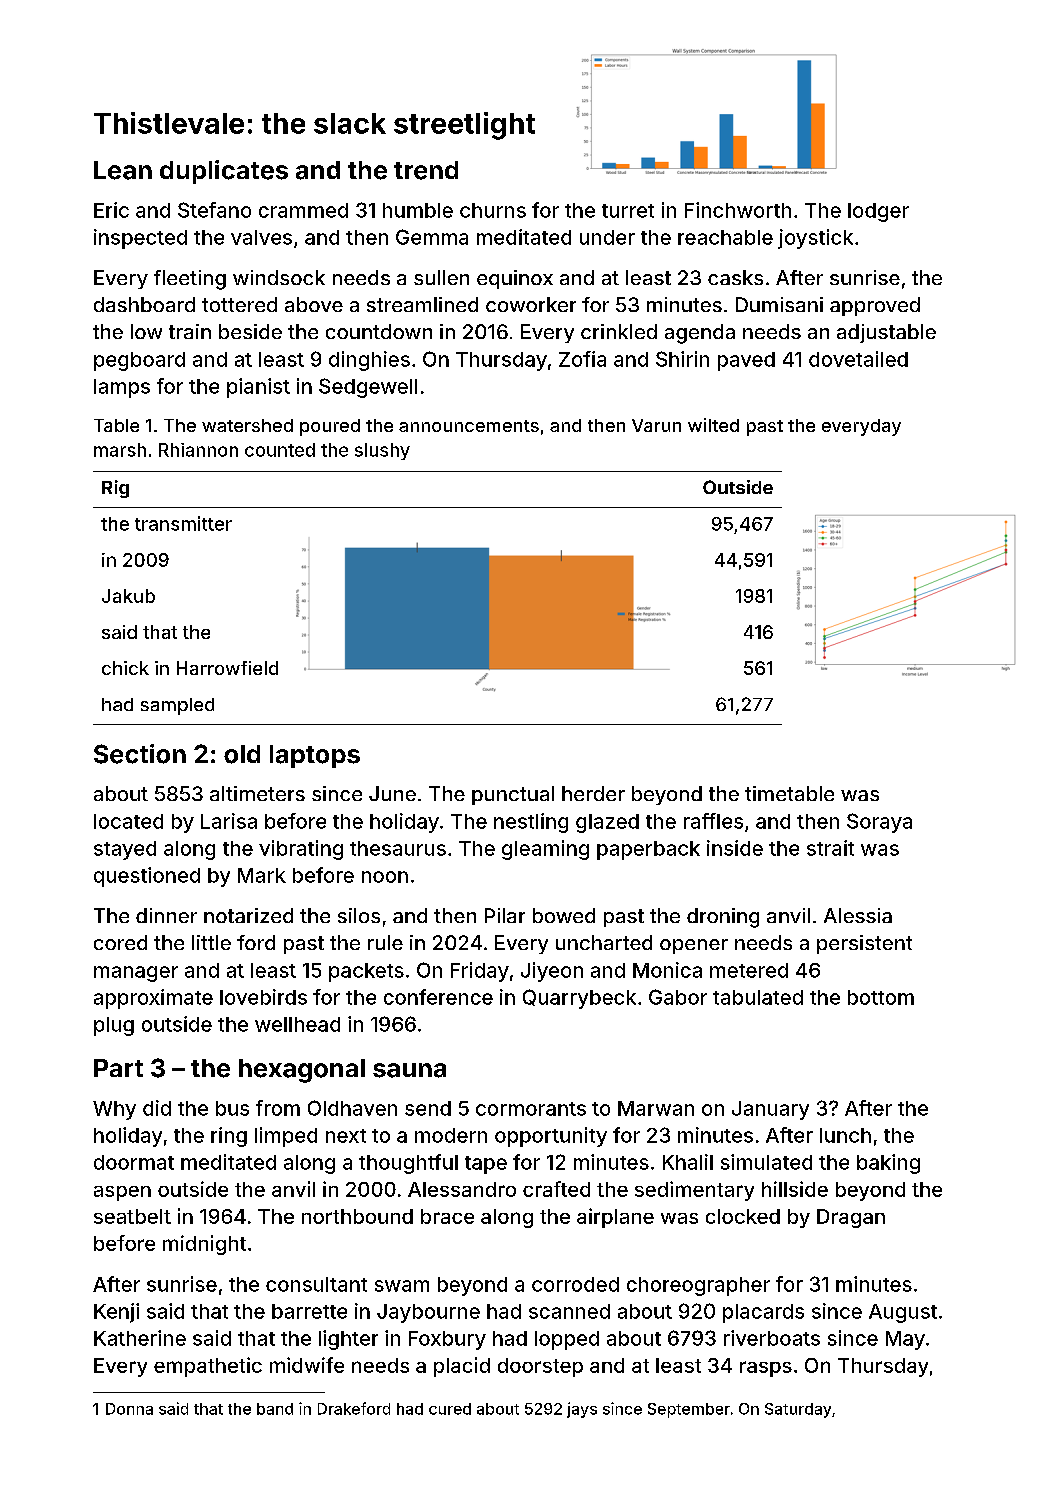 The image size is (1037, 1502). What do you see at coordinates (136, 974) in the page?
I see `manager` at bounding box center [136, 974].
